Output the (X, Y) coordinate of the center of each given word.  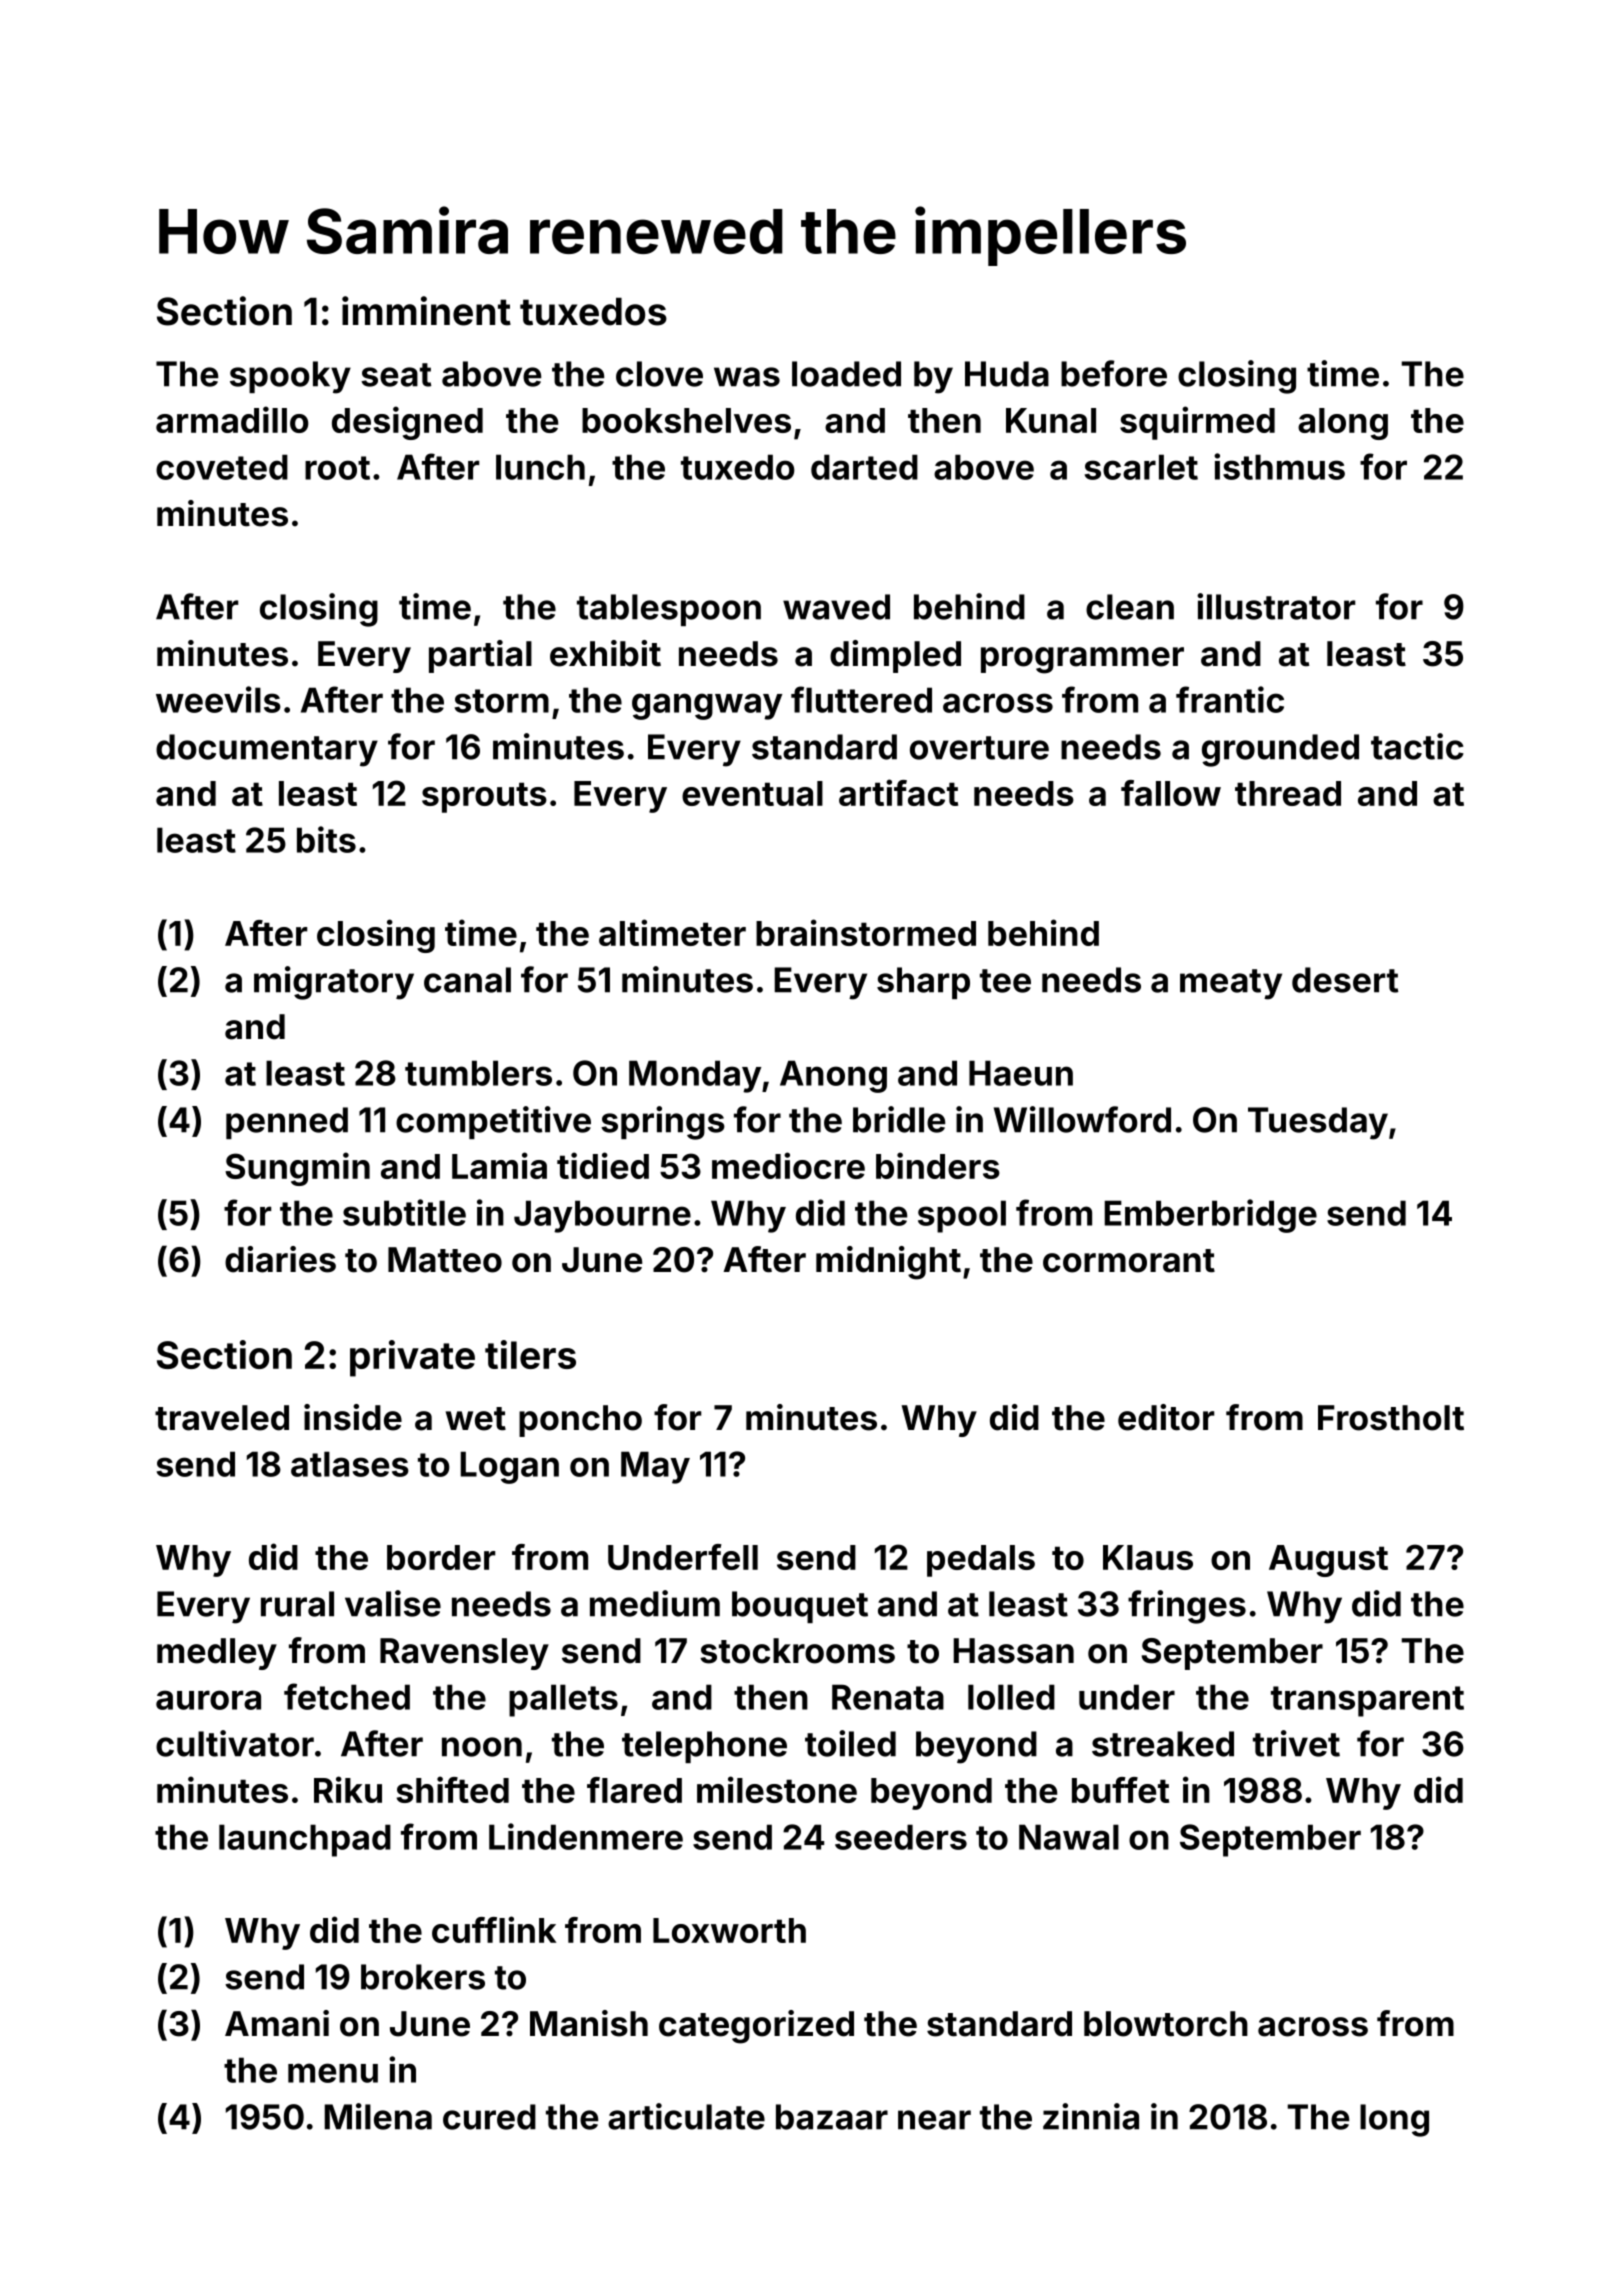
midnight (888, 1263)
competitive (493, 1122)
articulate (686, 2116)
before (1114, 373)
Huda (1007, 374)
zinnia (1091, 2116)
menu (333, 2073)
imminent (426, 311)
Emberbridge (1210, 1216)
